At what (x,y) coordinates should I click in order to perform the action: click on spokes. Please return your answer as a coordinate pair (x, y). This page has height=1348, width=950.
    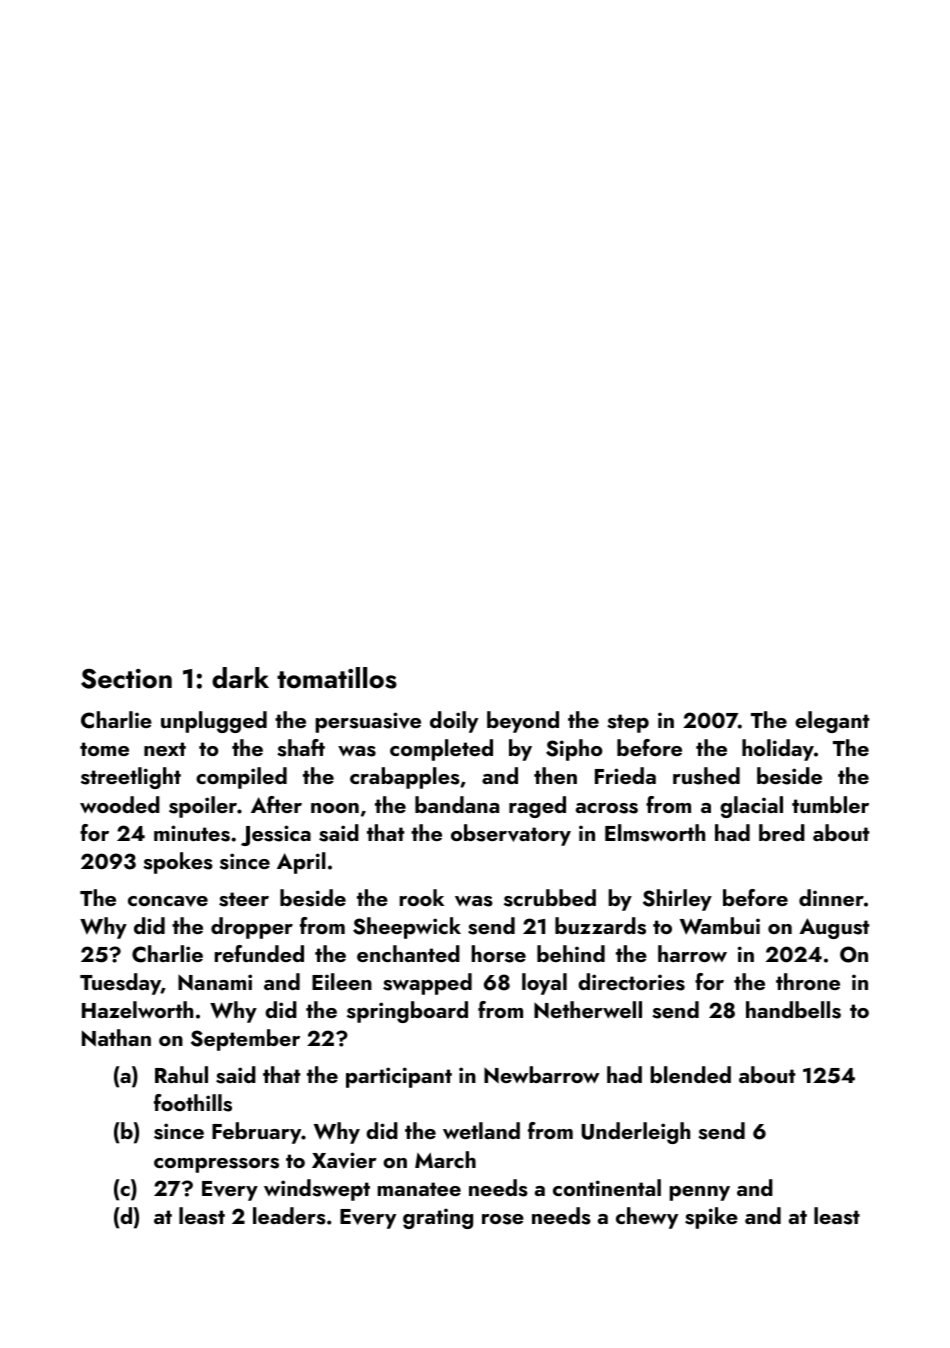
    Looking at the image, I should click on (178, 863).
